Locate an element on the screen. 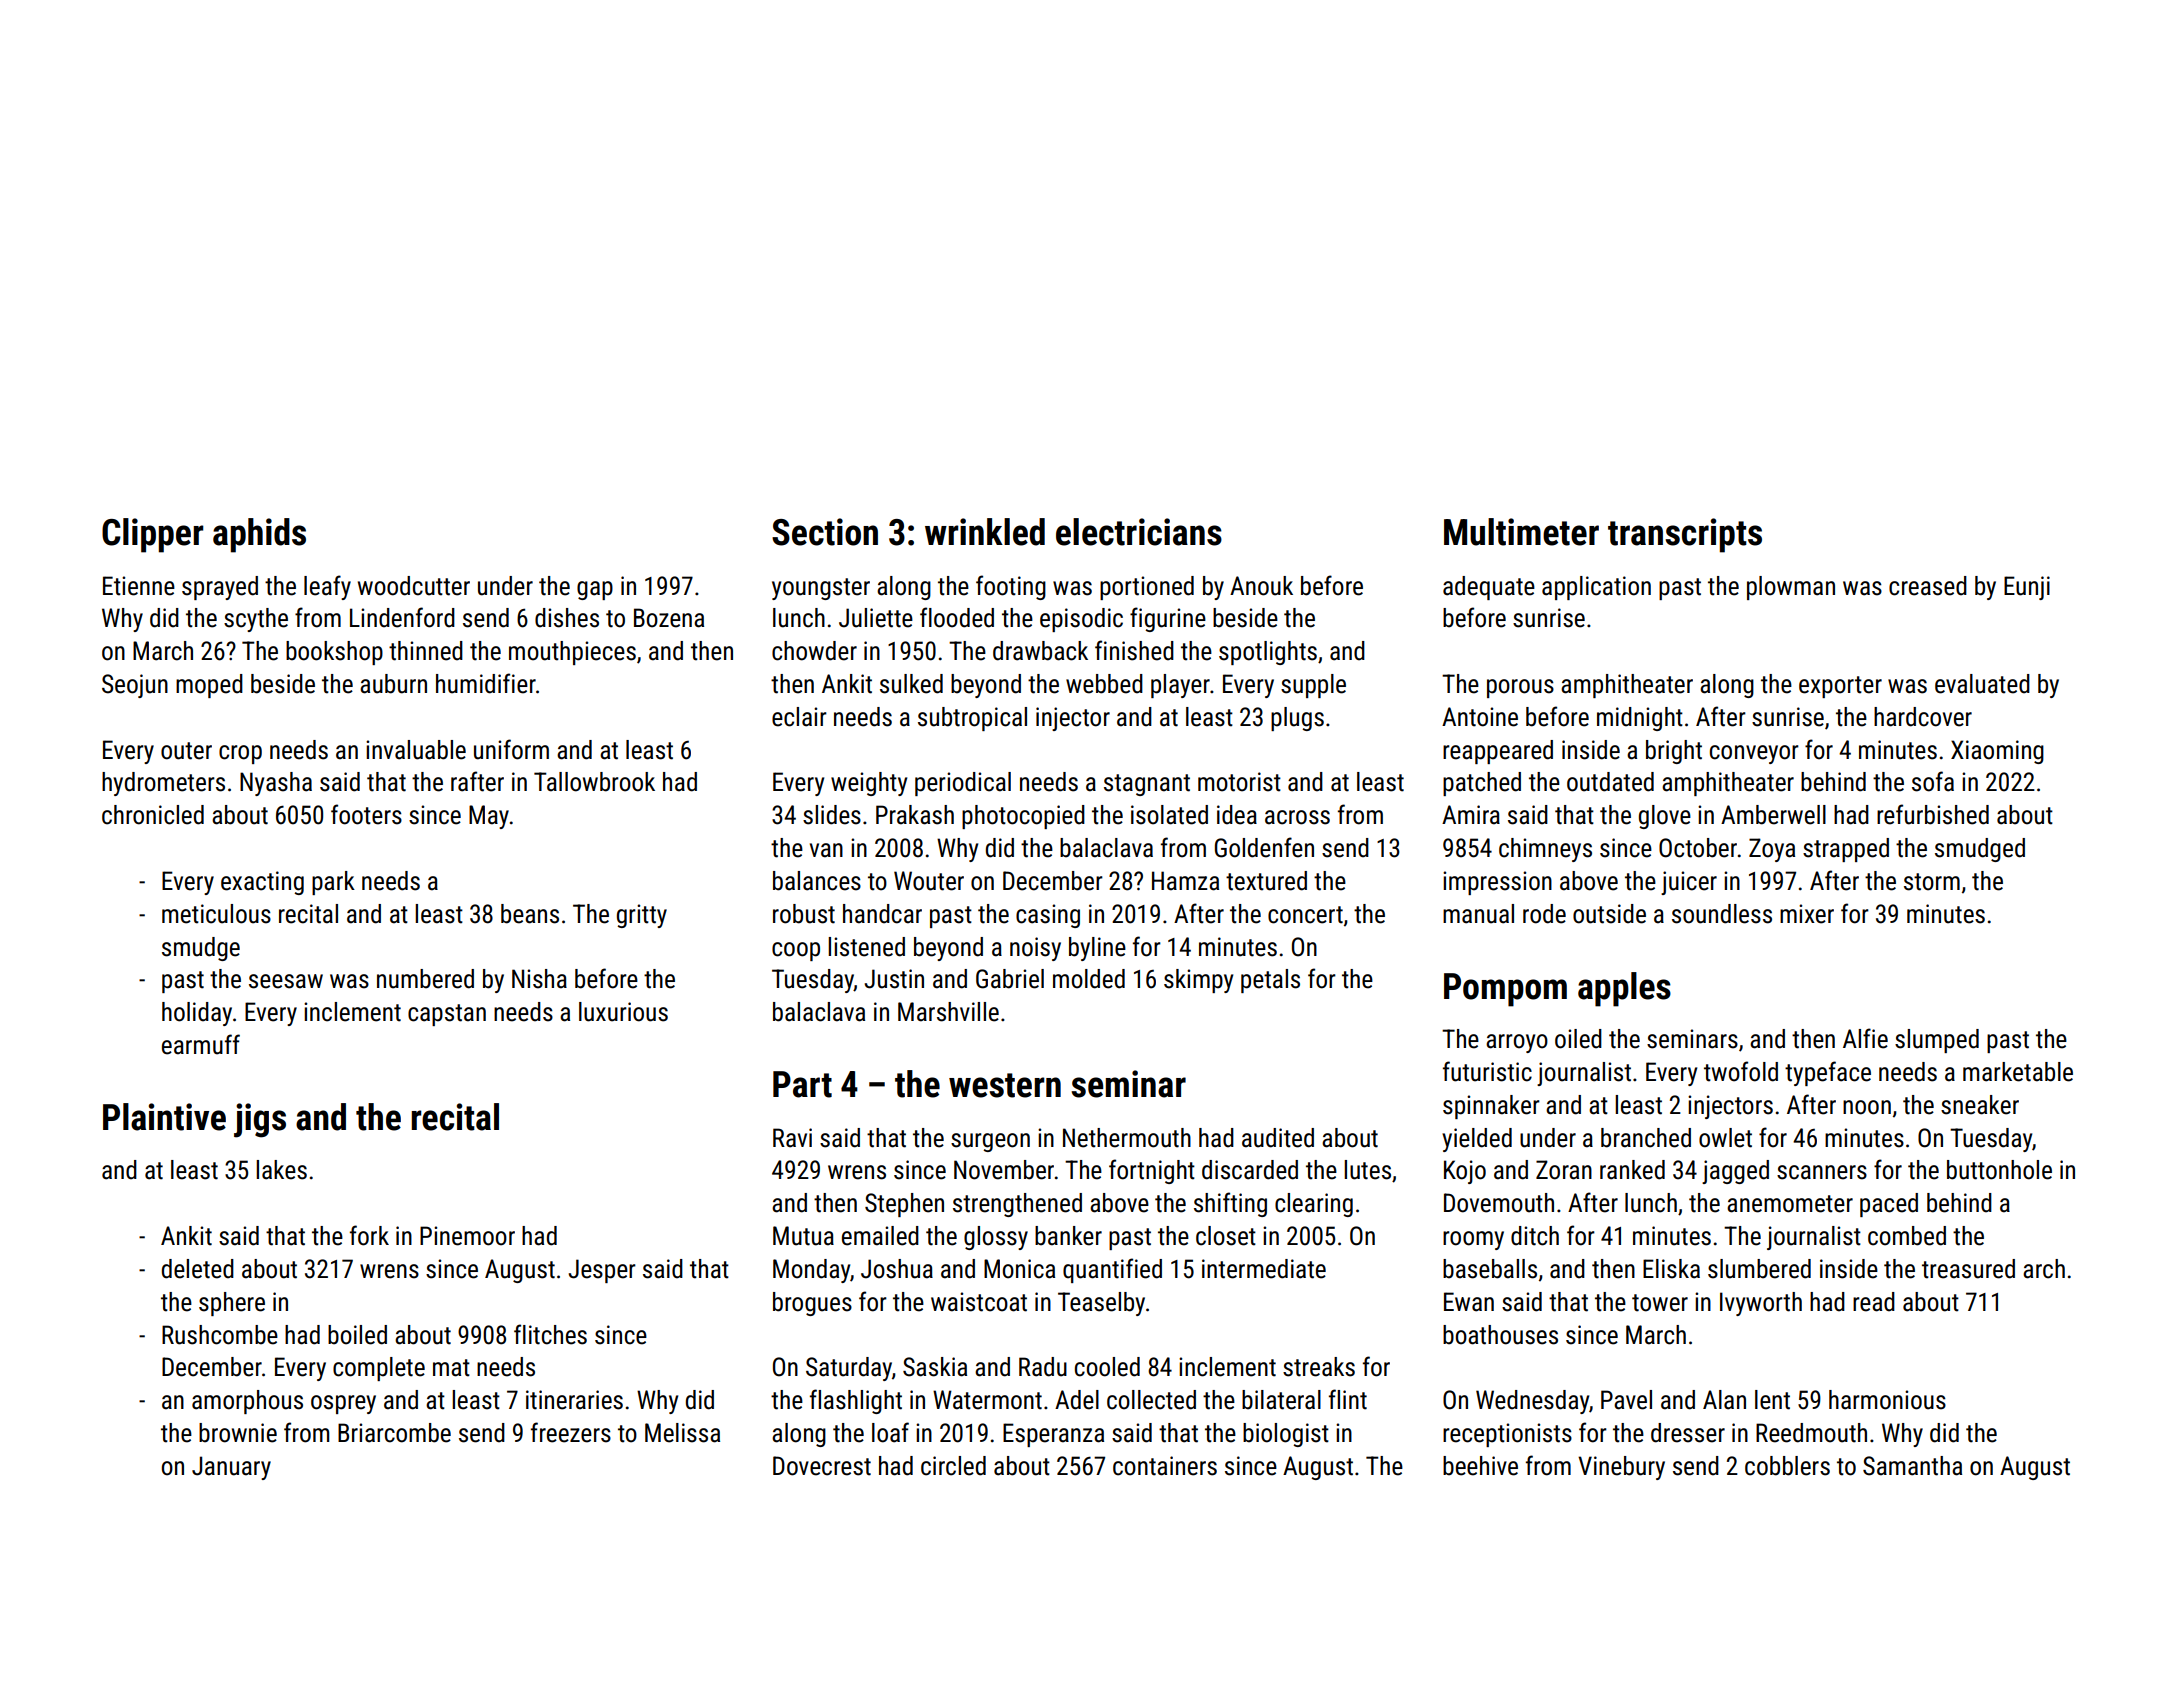 This screenshot has height=1683, width=2178. Dovemouth is located at coordinates (1499, 1203).
